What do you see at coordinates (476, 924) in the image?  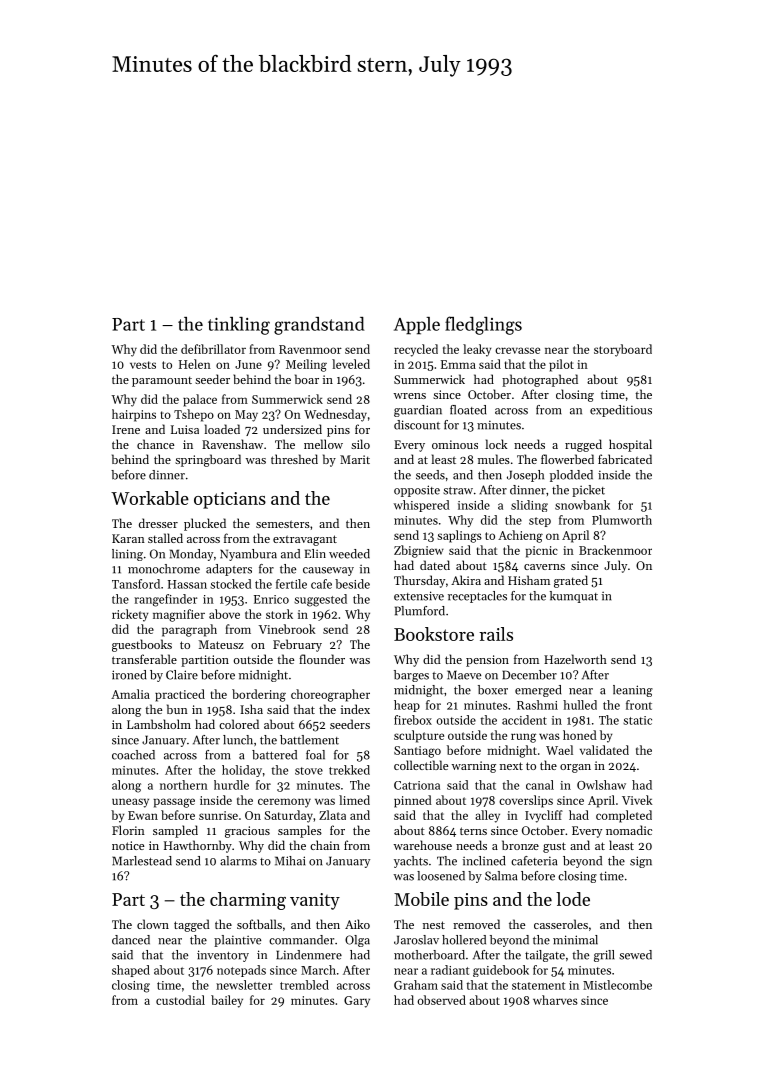 I see `removed` at bounding box center [476, 924].
